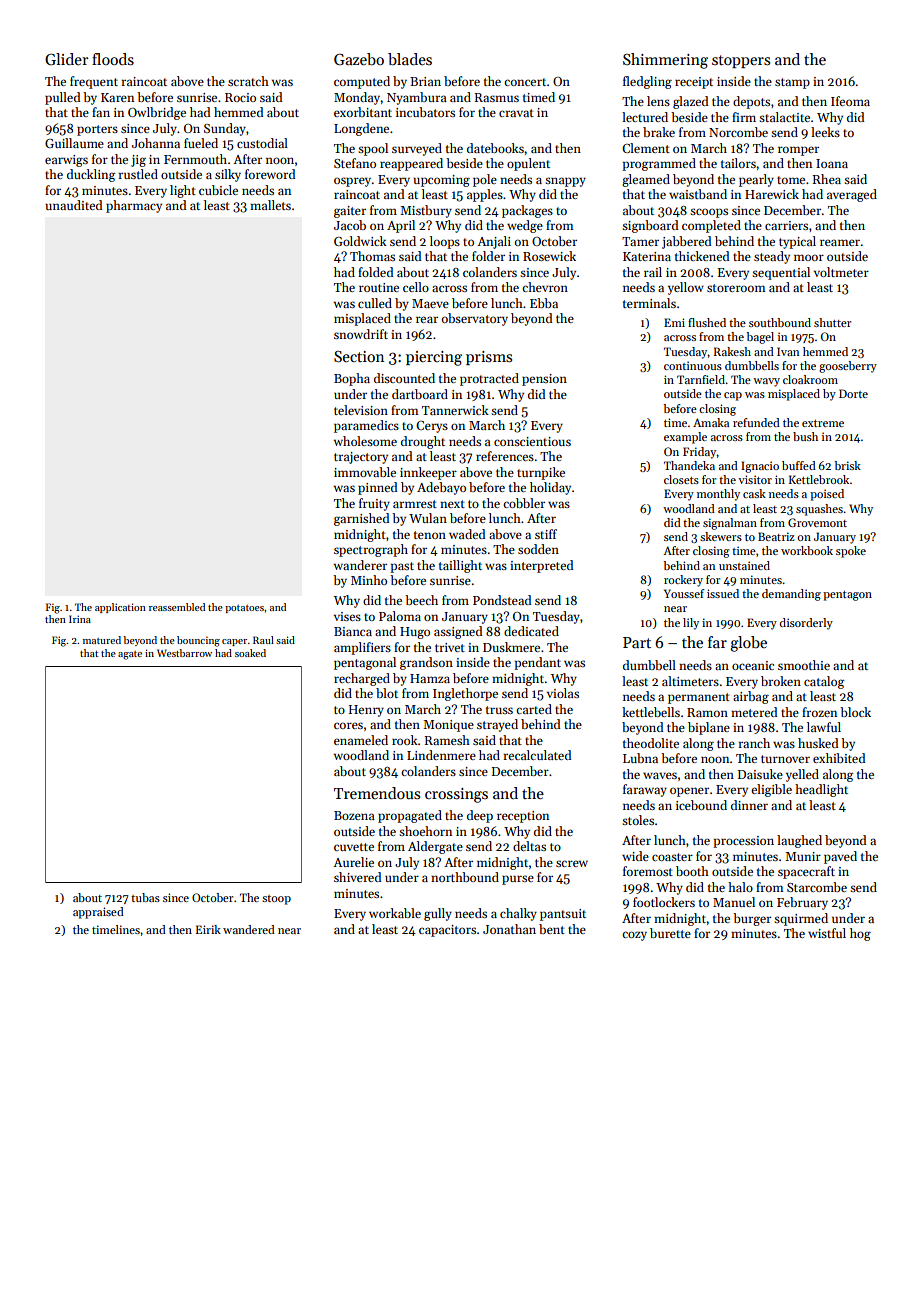 The image size is (924, 1308). What do you see at coordinates (549, 256) in the image?
I see `Rosewick` at bounding box center [549, 256].
